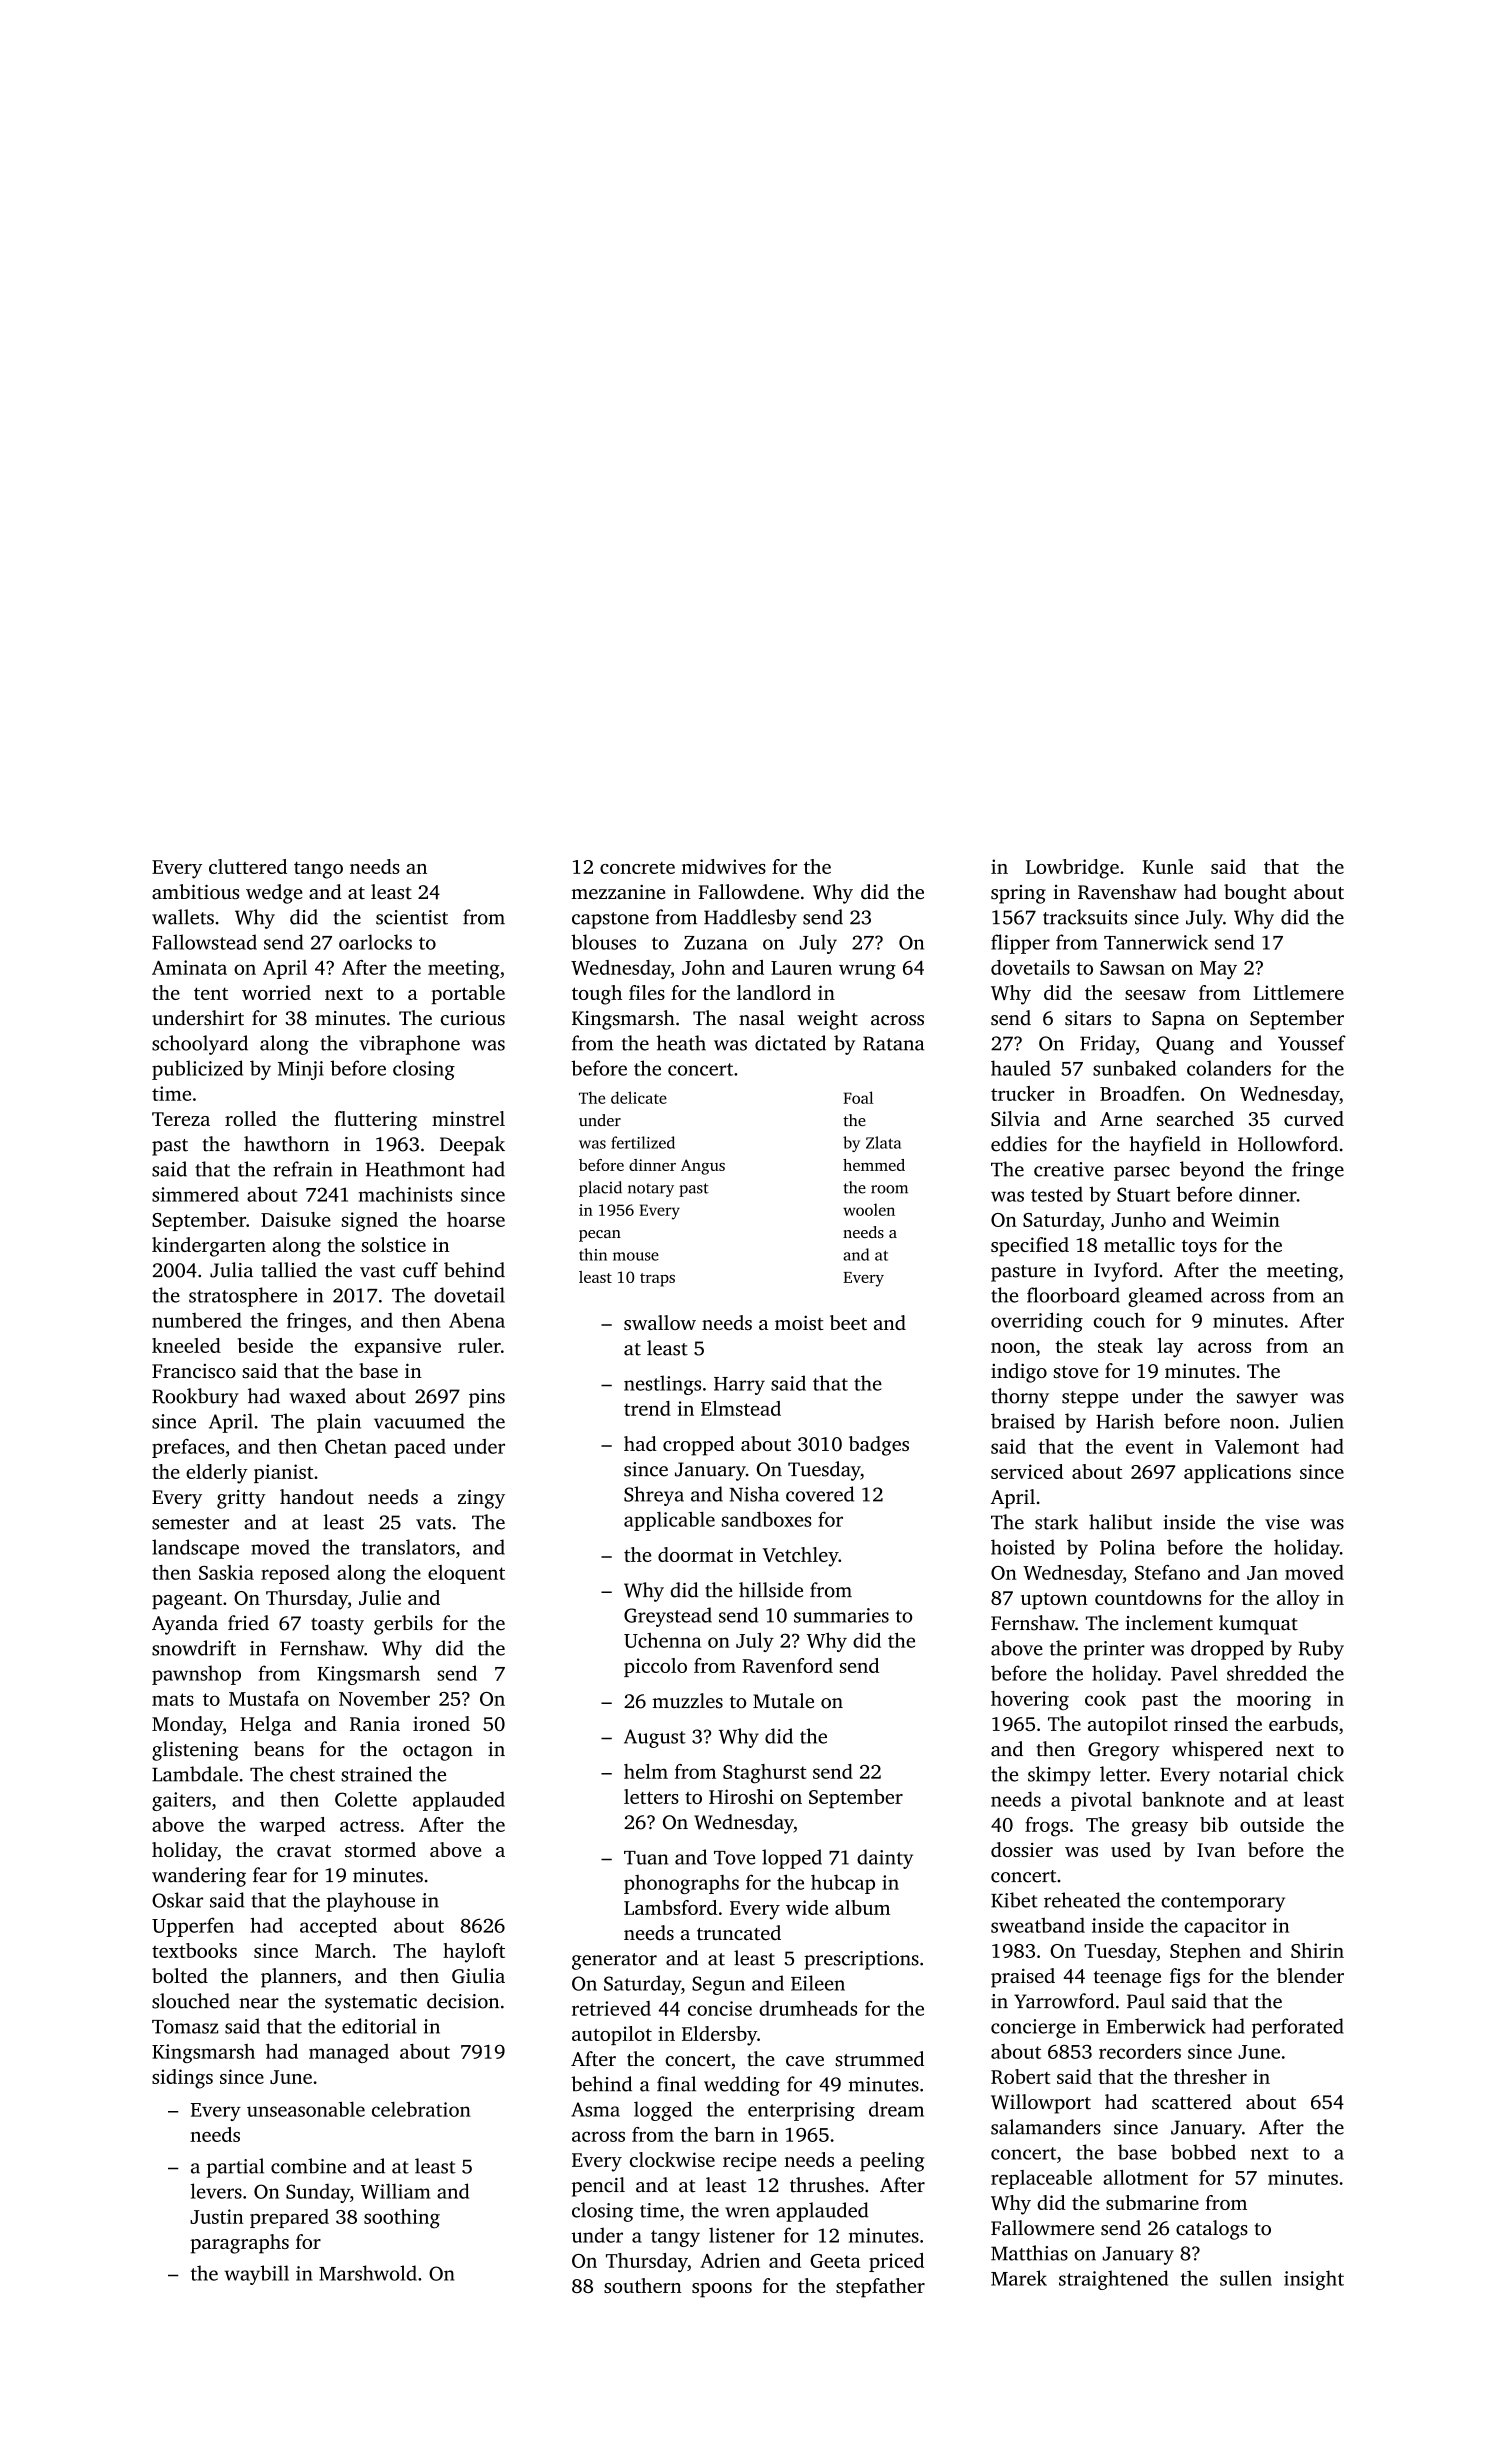  What do you see at coordinates (1255, 894) in the image?
I see `bought` at bounding box center [1255, 894].
